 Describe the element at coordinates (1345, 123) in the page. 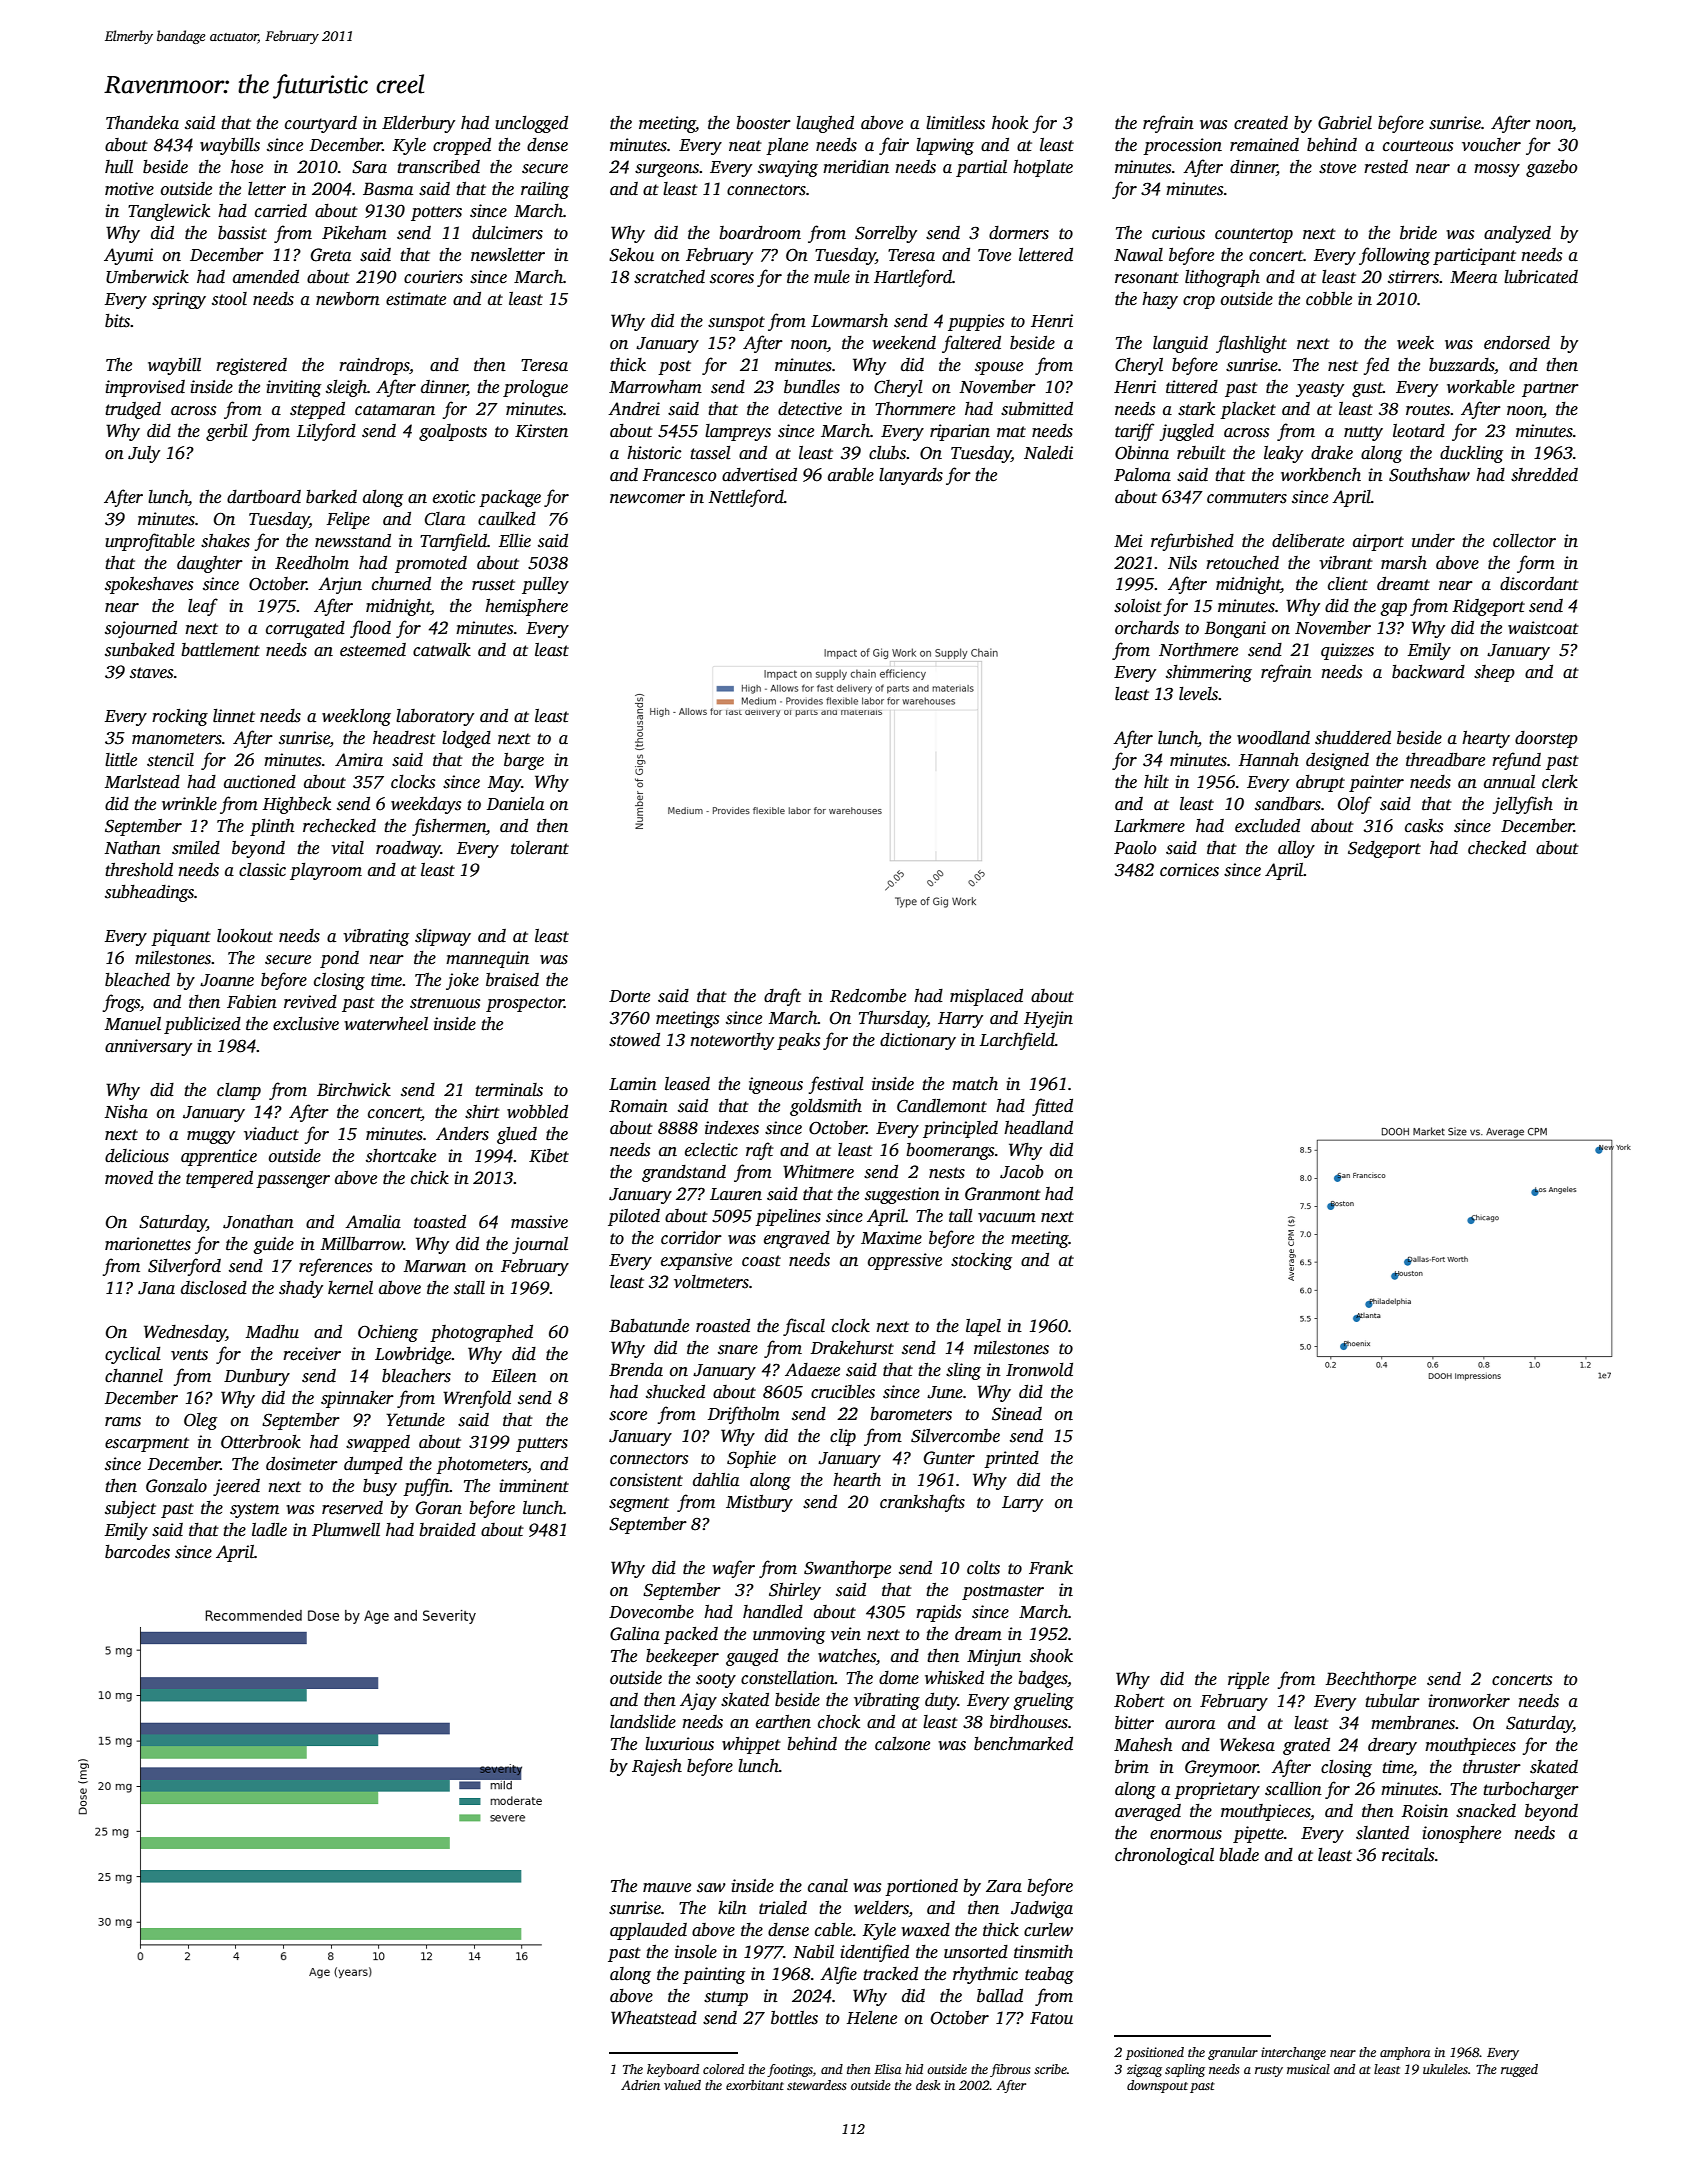

I see `Gabriel` at that location.
